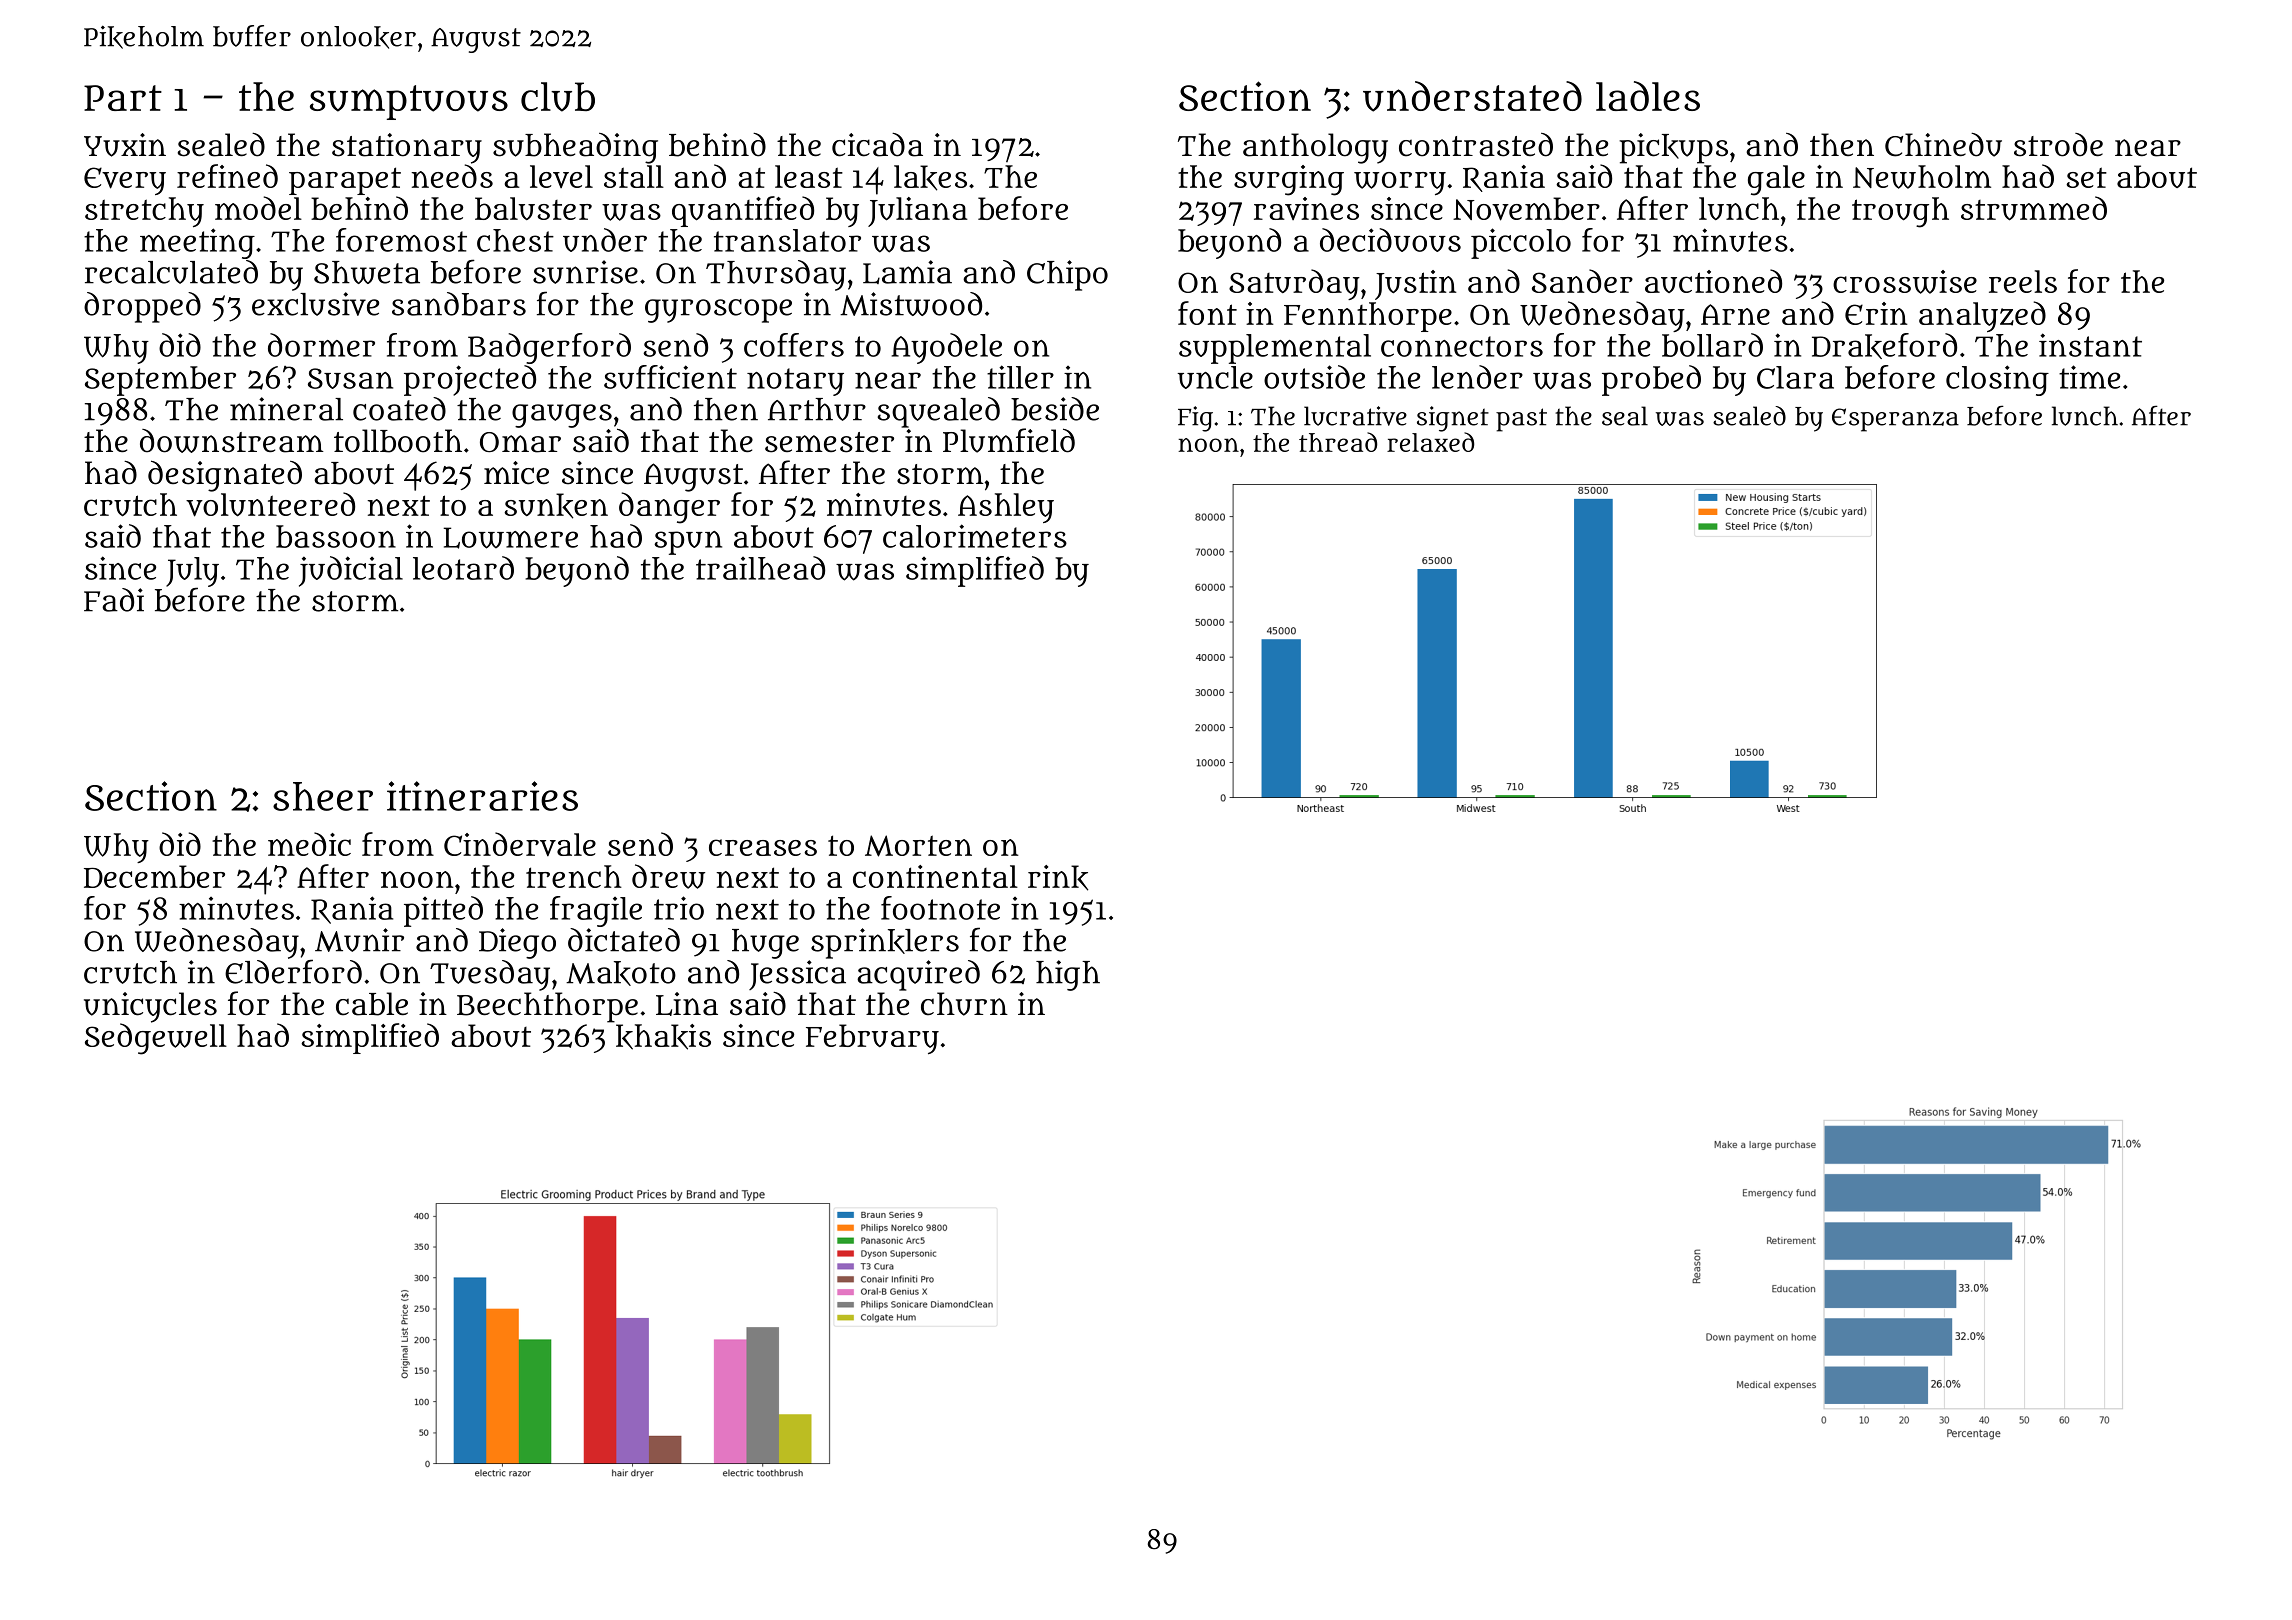  I want to click on sheer, so click(323, 796).
